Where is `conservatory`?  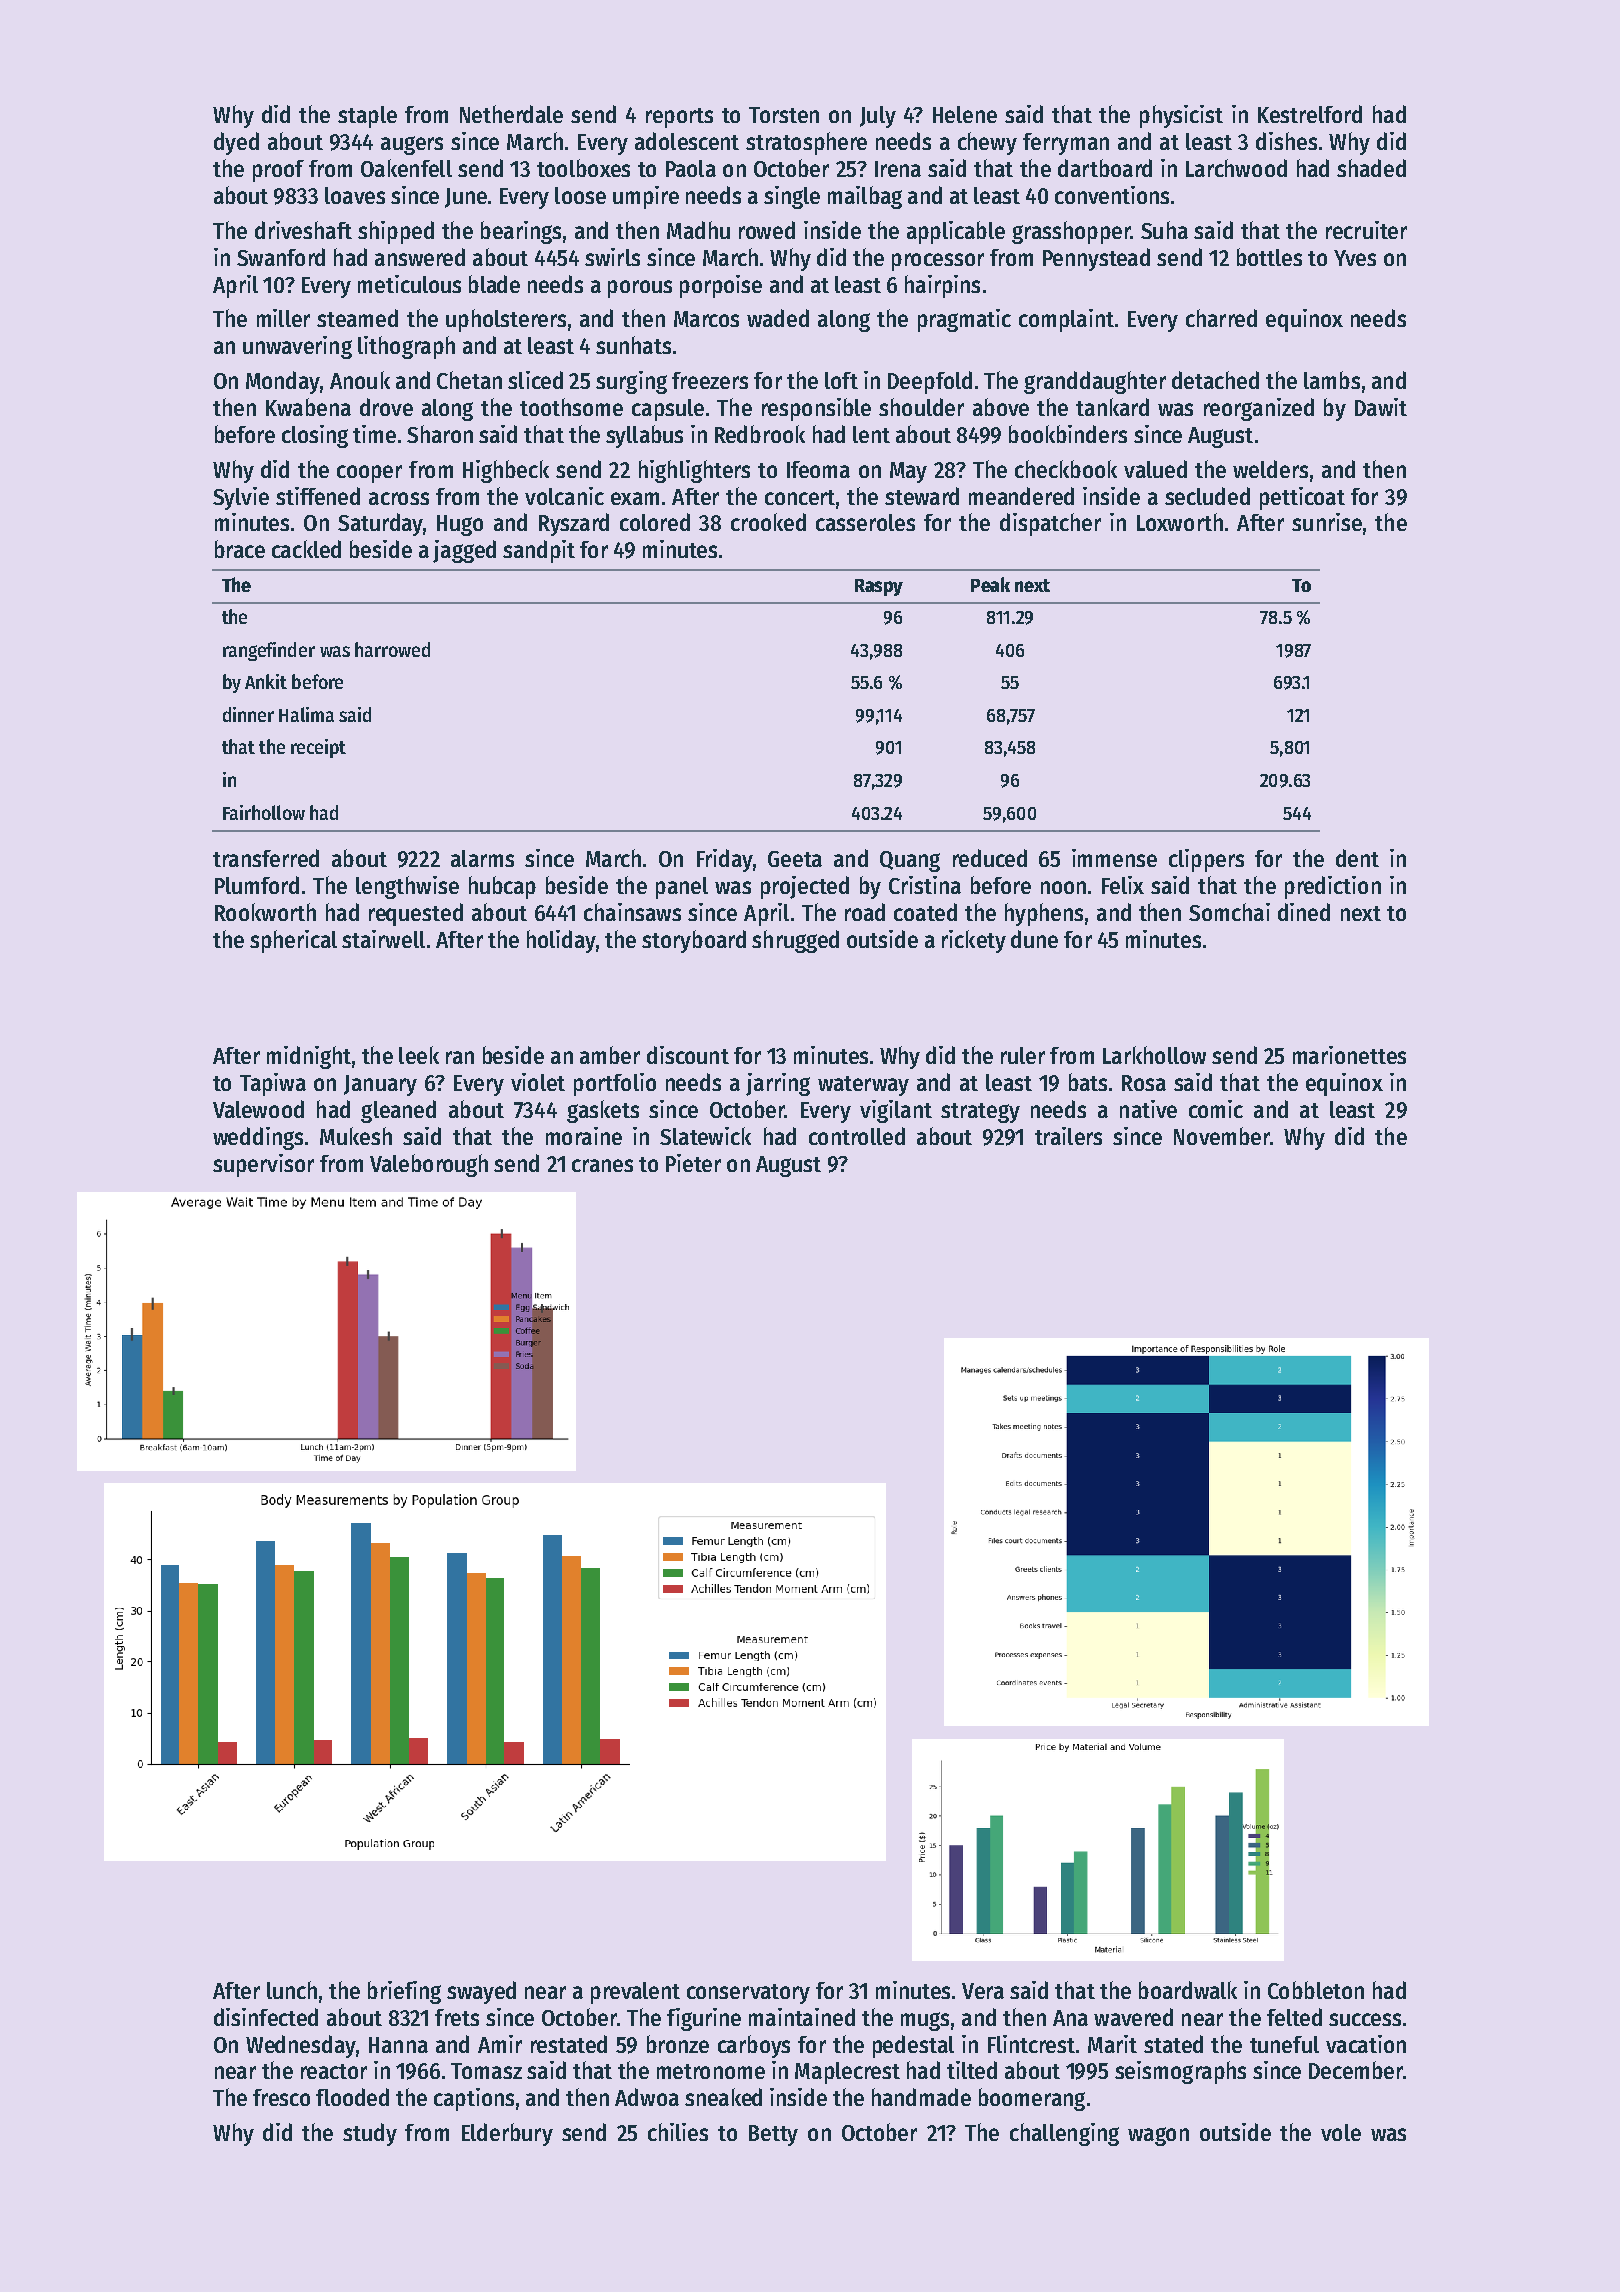 conservatory is located at coordinates (748, 1994).
